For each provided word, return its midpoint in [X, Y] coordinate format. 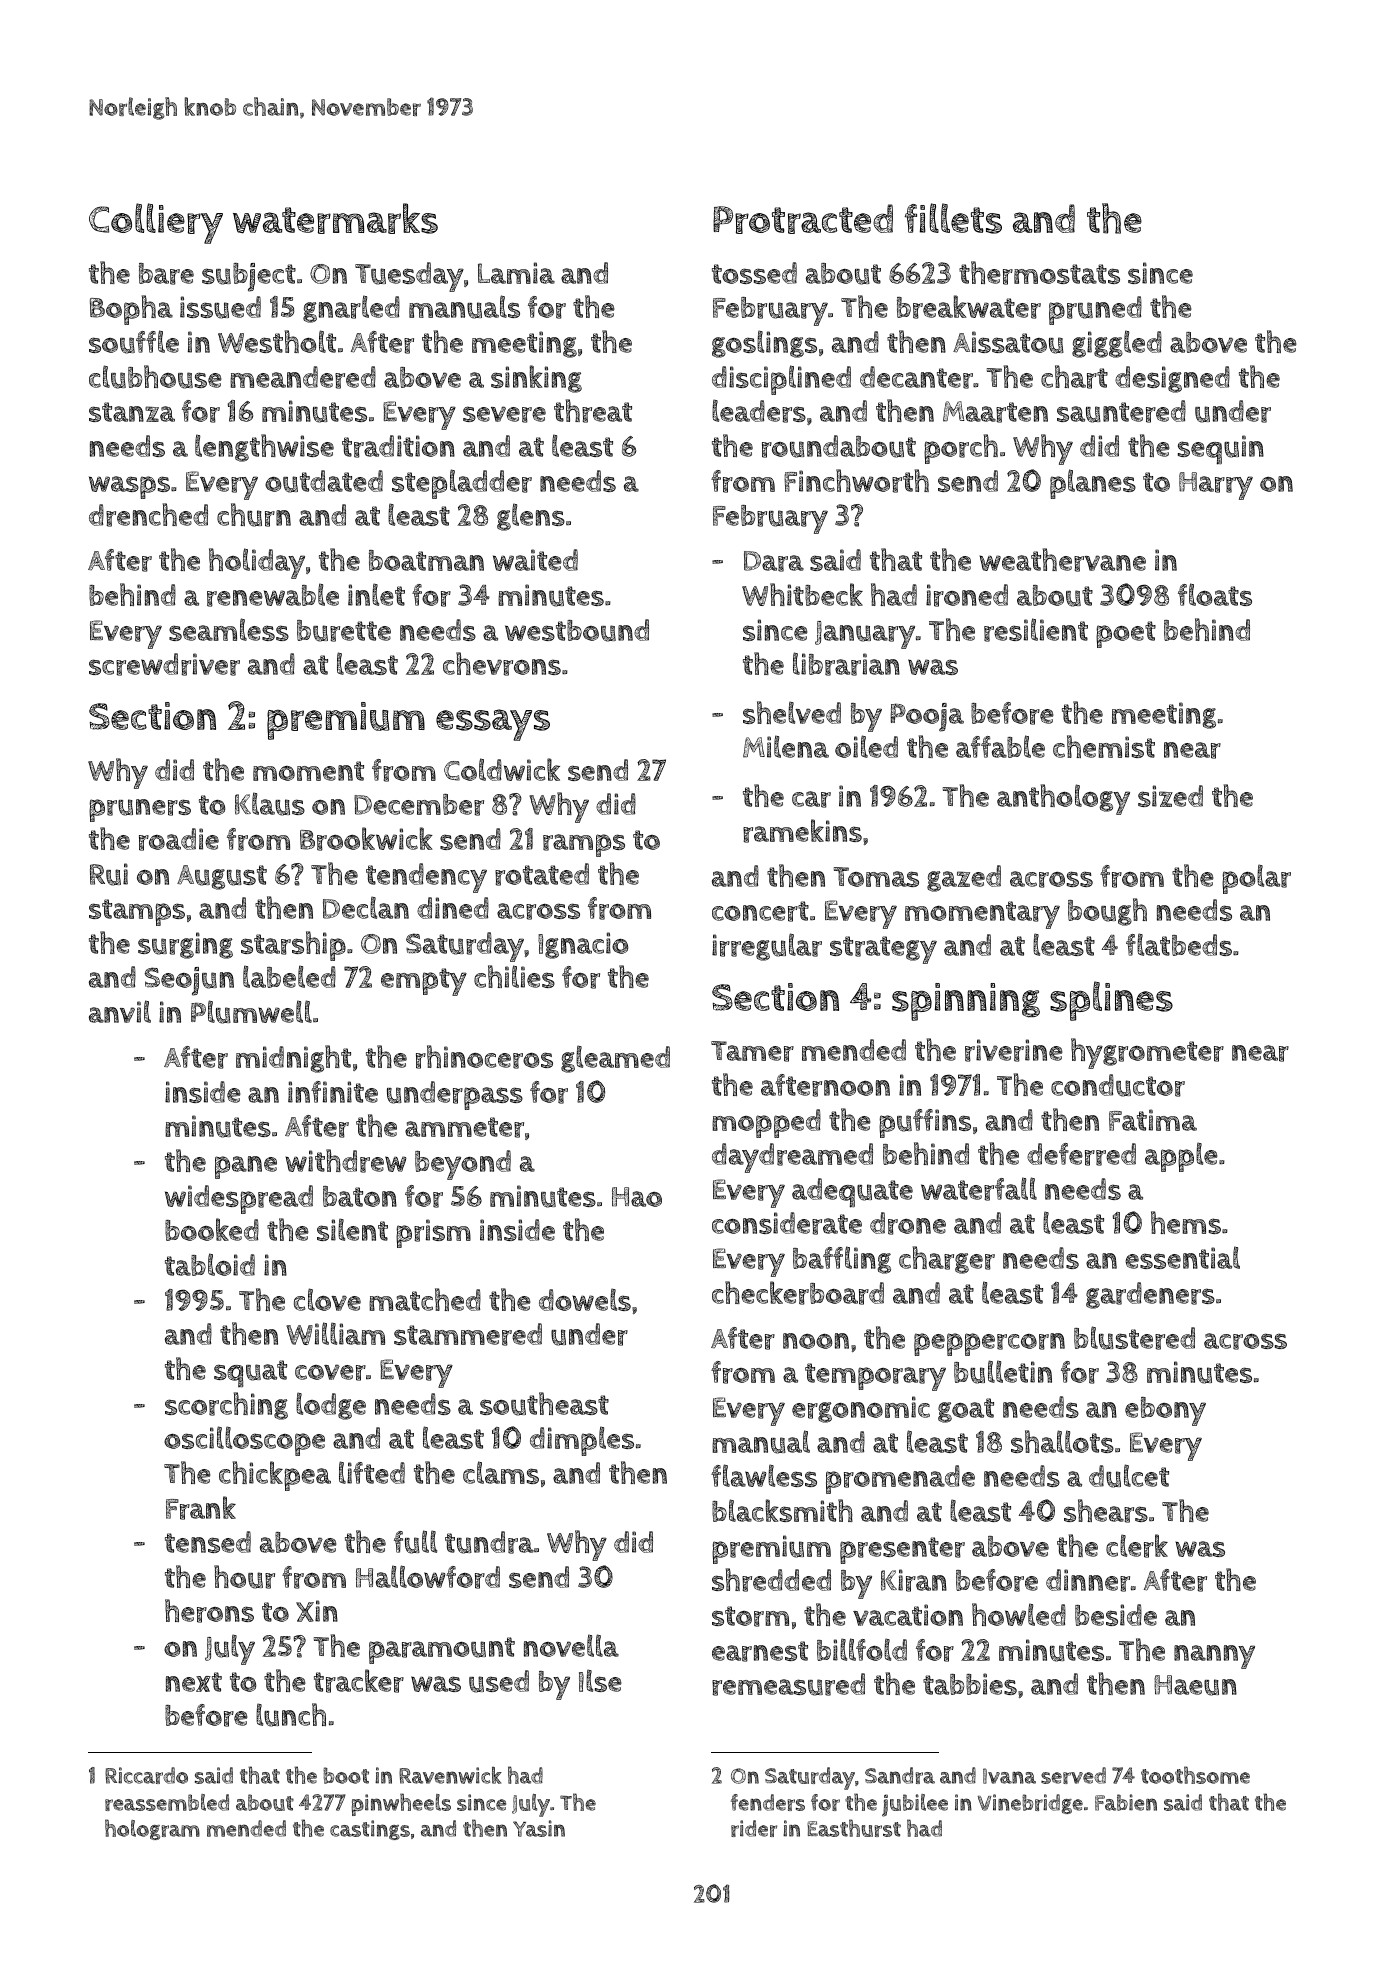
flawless [764, 1475]
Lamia [516, 273]
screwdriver [164, 664]
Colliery [156, 223]
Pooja [927, 717]
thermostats [1039, 273]
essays [493, 725]
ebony [1165, 1411]
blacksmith [782, 1510]
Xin [317, 1611]
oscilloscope [244, 1441]
